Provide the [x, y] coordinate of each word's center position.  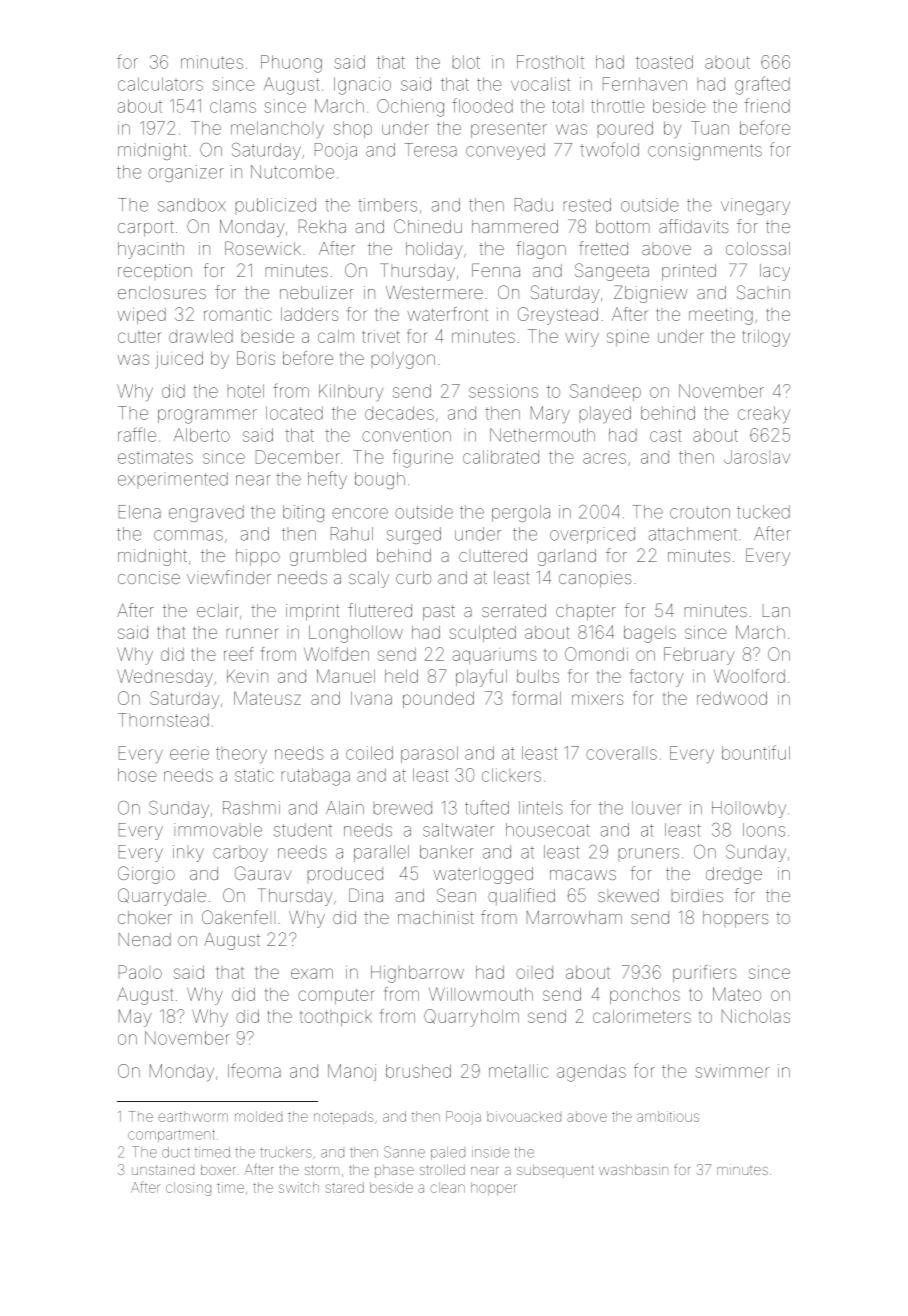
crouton [700, 512]
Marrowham [574, 917]
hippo [258, 557]
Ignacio [362, 86]
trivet [381, 336]
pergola [521, 513]
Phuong [291, 64]
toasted [664, 62]
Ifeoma [254, 1070]
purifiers [705, 973]
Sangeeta [612, 272]
